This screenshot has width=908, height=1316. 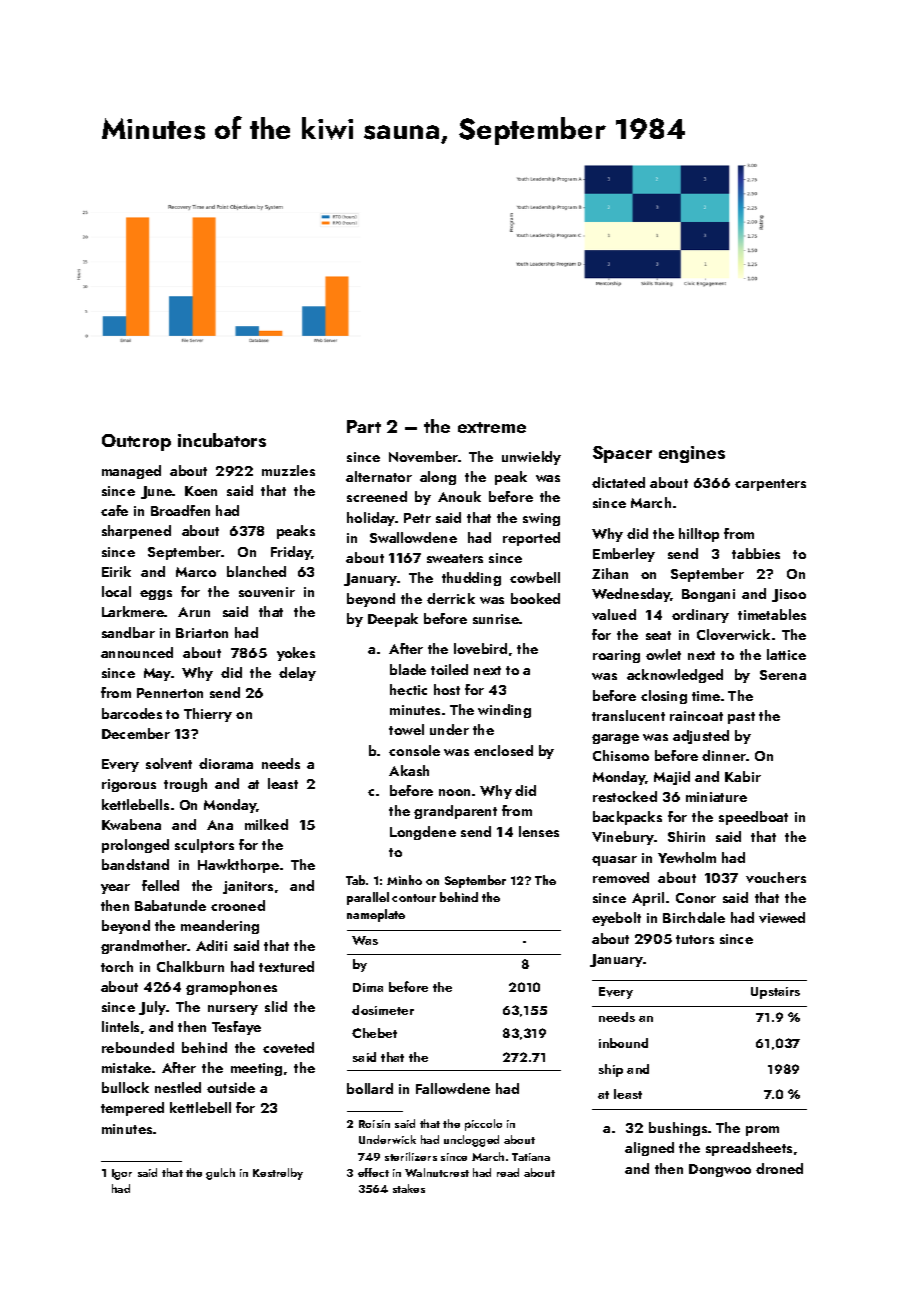 I want to click on Aditi, so click(x=211, y=945).
